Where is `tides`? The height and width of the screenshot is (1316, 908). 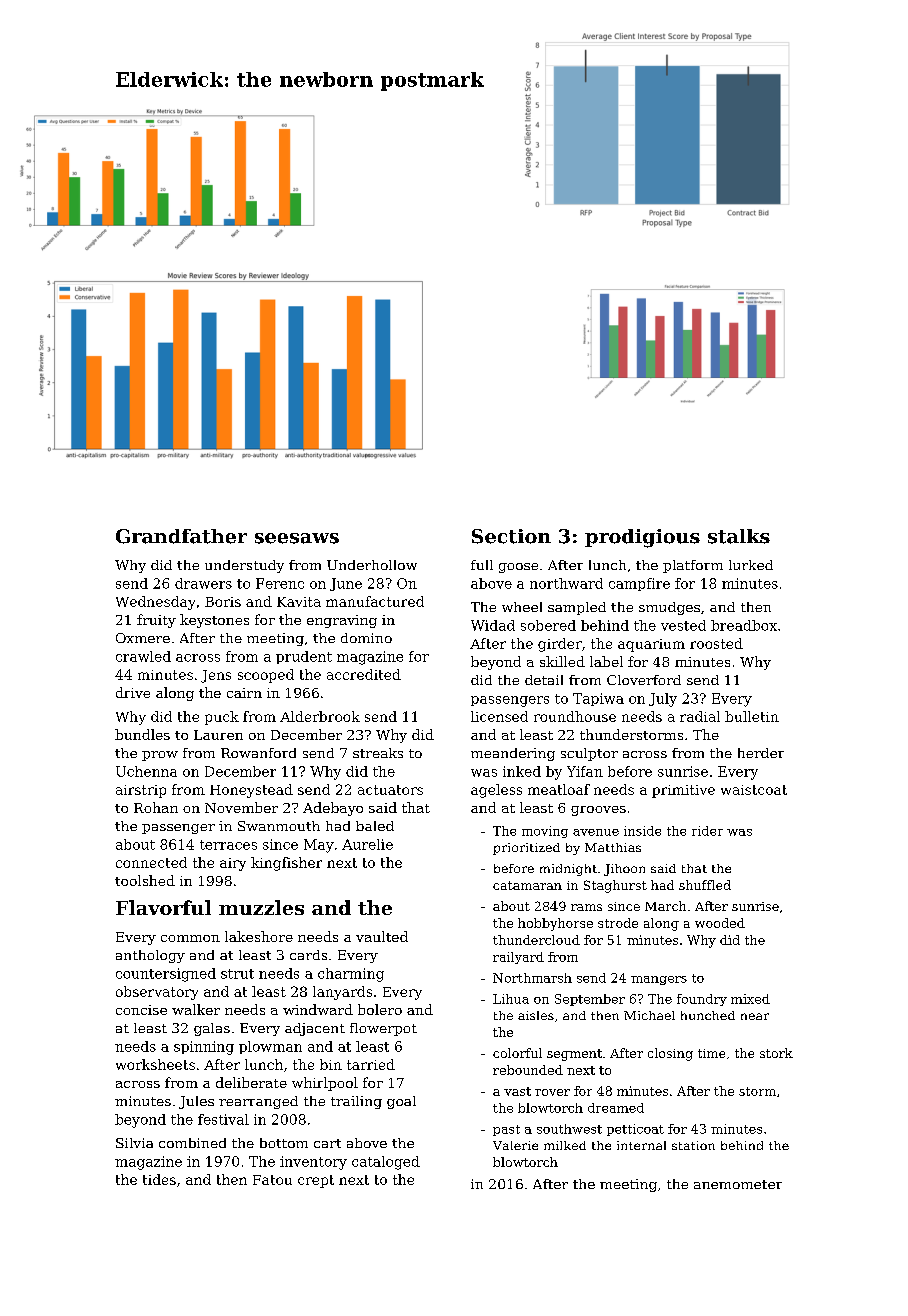
tides is located at coordinates (159, 1179).
